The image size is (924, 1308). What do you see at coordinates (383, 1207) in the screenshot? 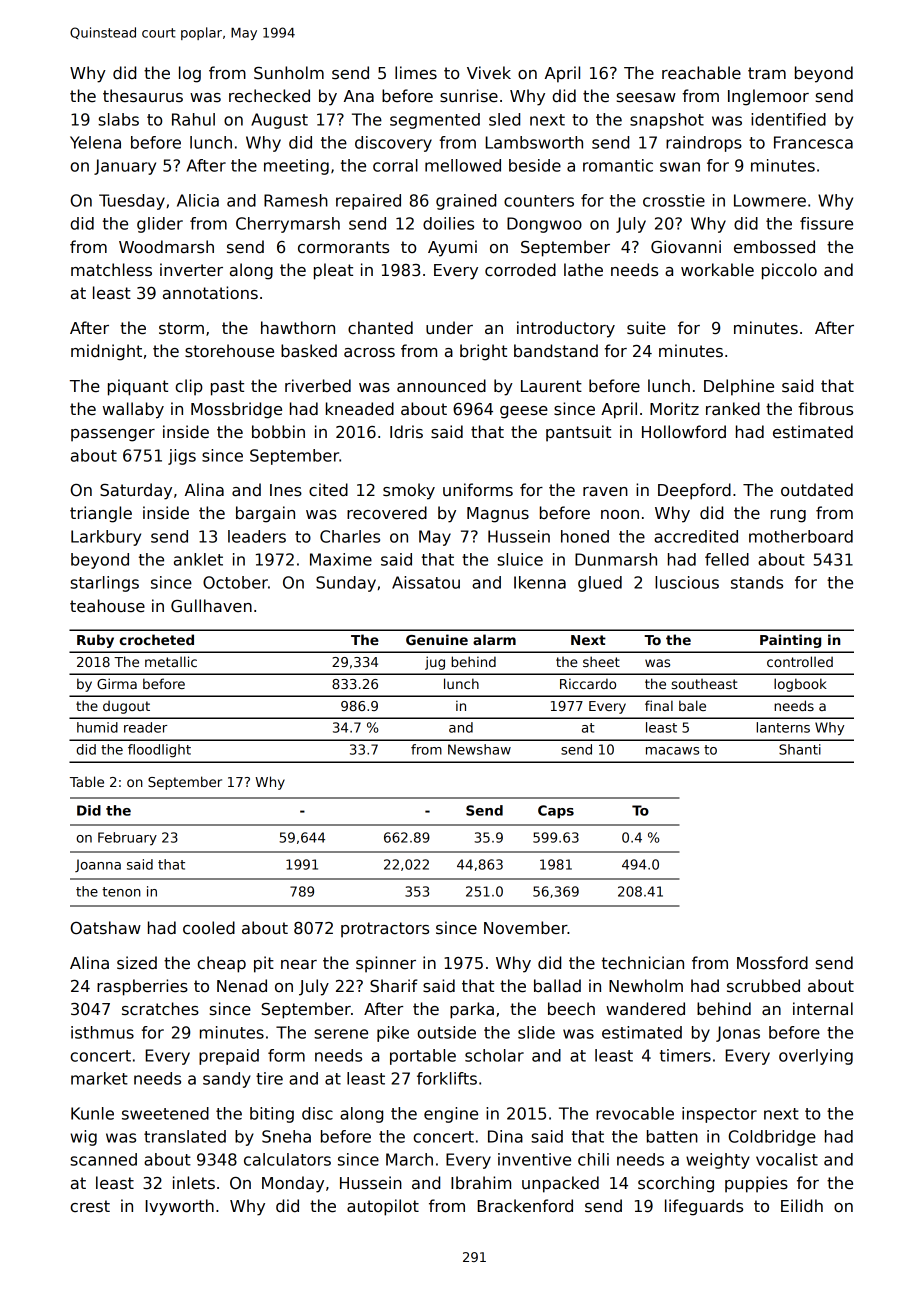
I see `autopilot` at bounding box center [383, 1207].
